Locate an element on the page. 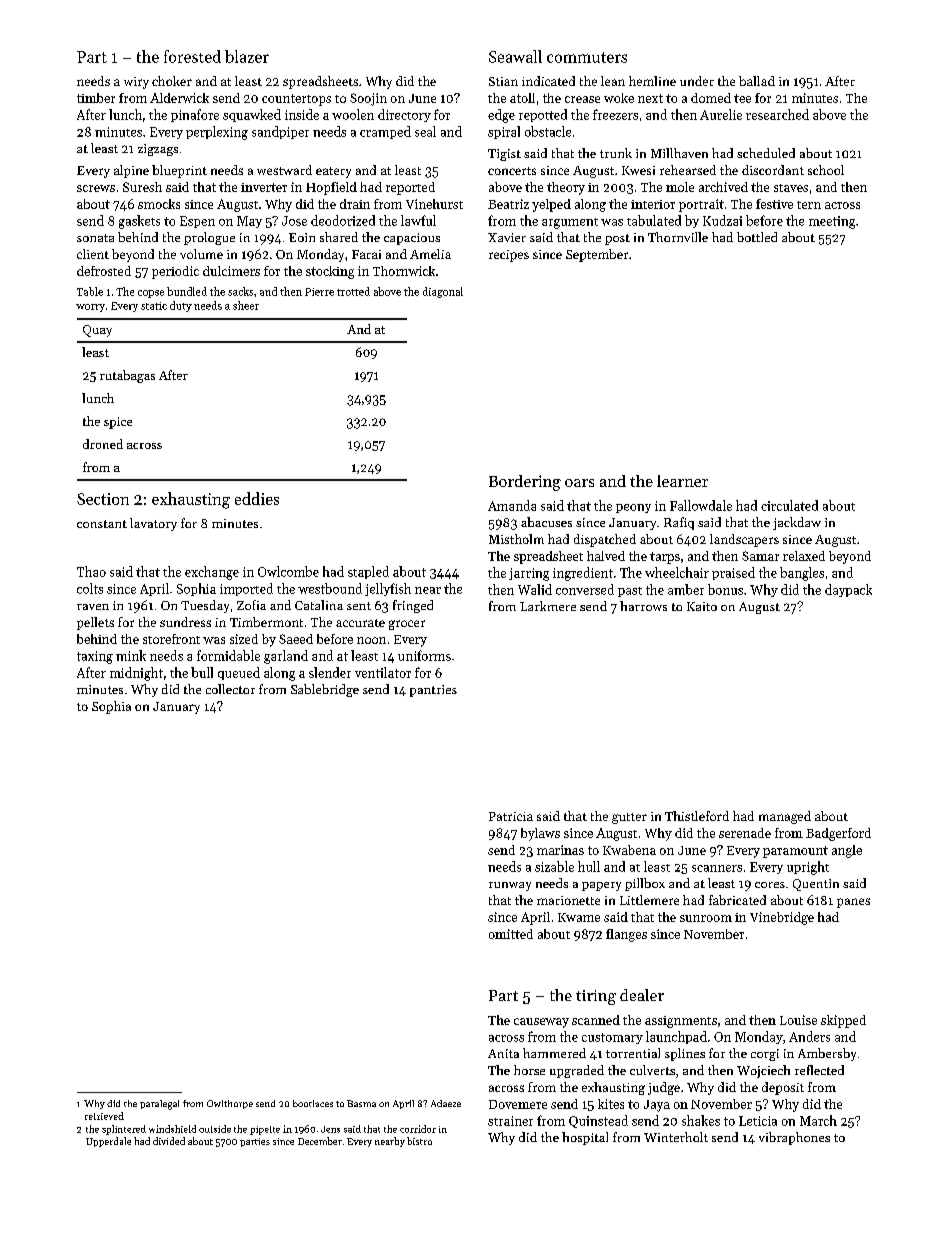 The width and height of the image is (952, 1233). pantries is located at coordinates (433, 691).
